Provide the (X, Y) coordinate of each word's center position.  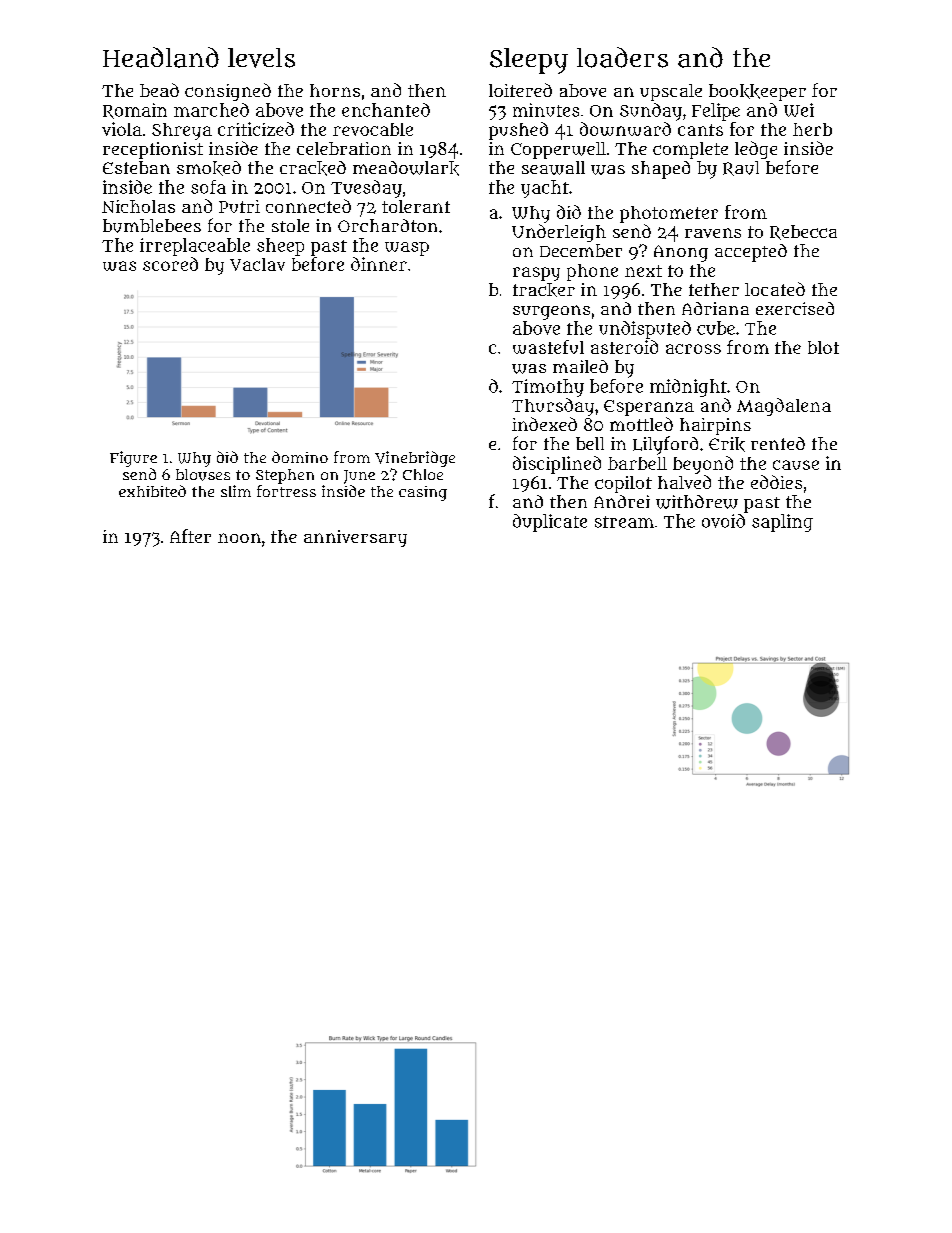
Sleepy (529, 61)
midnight (688, 388)
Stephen (285, 476)
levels (261, 58)
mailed (580, 366)
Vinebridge (415, 459)
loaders (622, 57)
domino (300, 457)
